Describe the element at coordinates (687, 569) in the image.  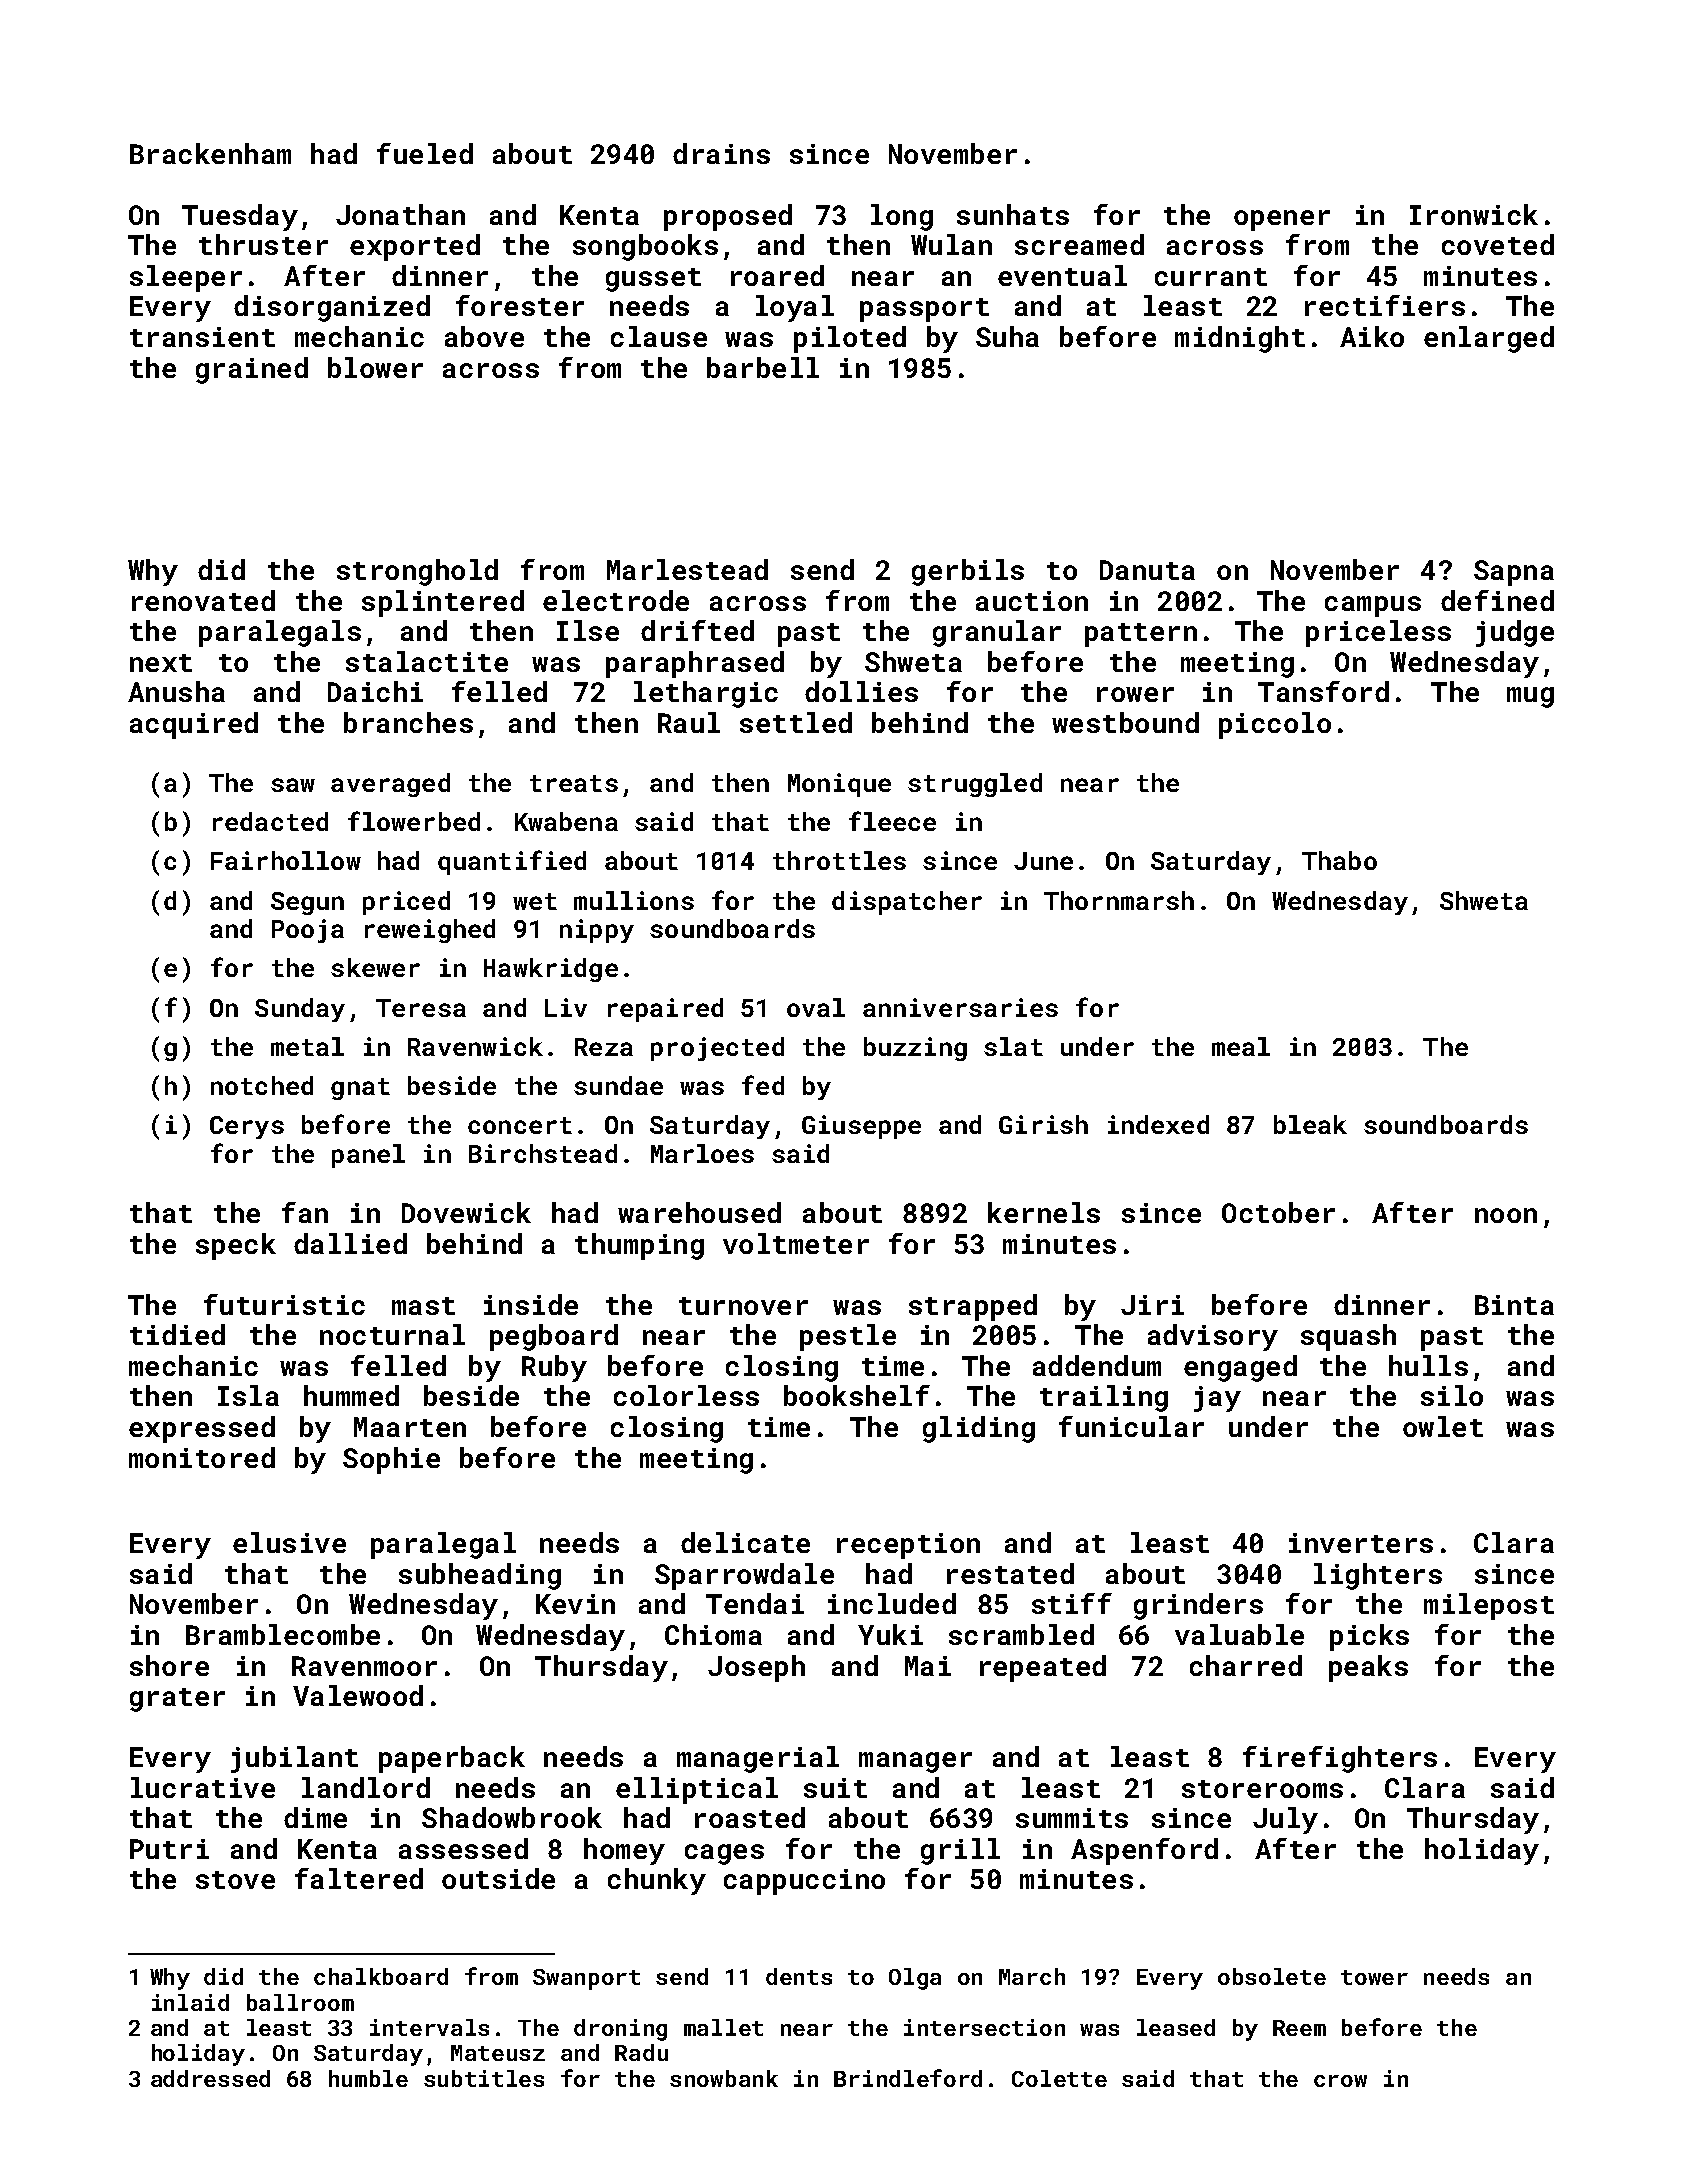
I see `Marlestead` at that location.
